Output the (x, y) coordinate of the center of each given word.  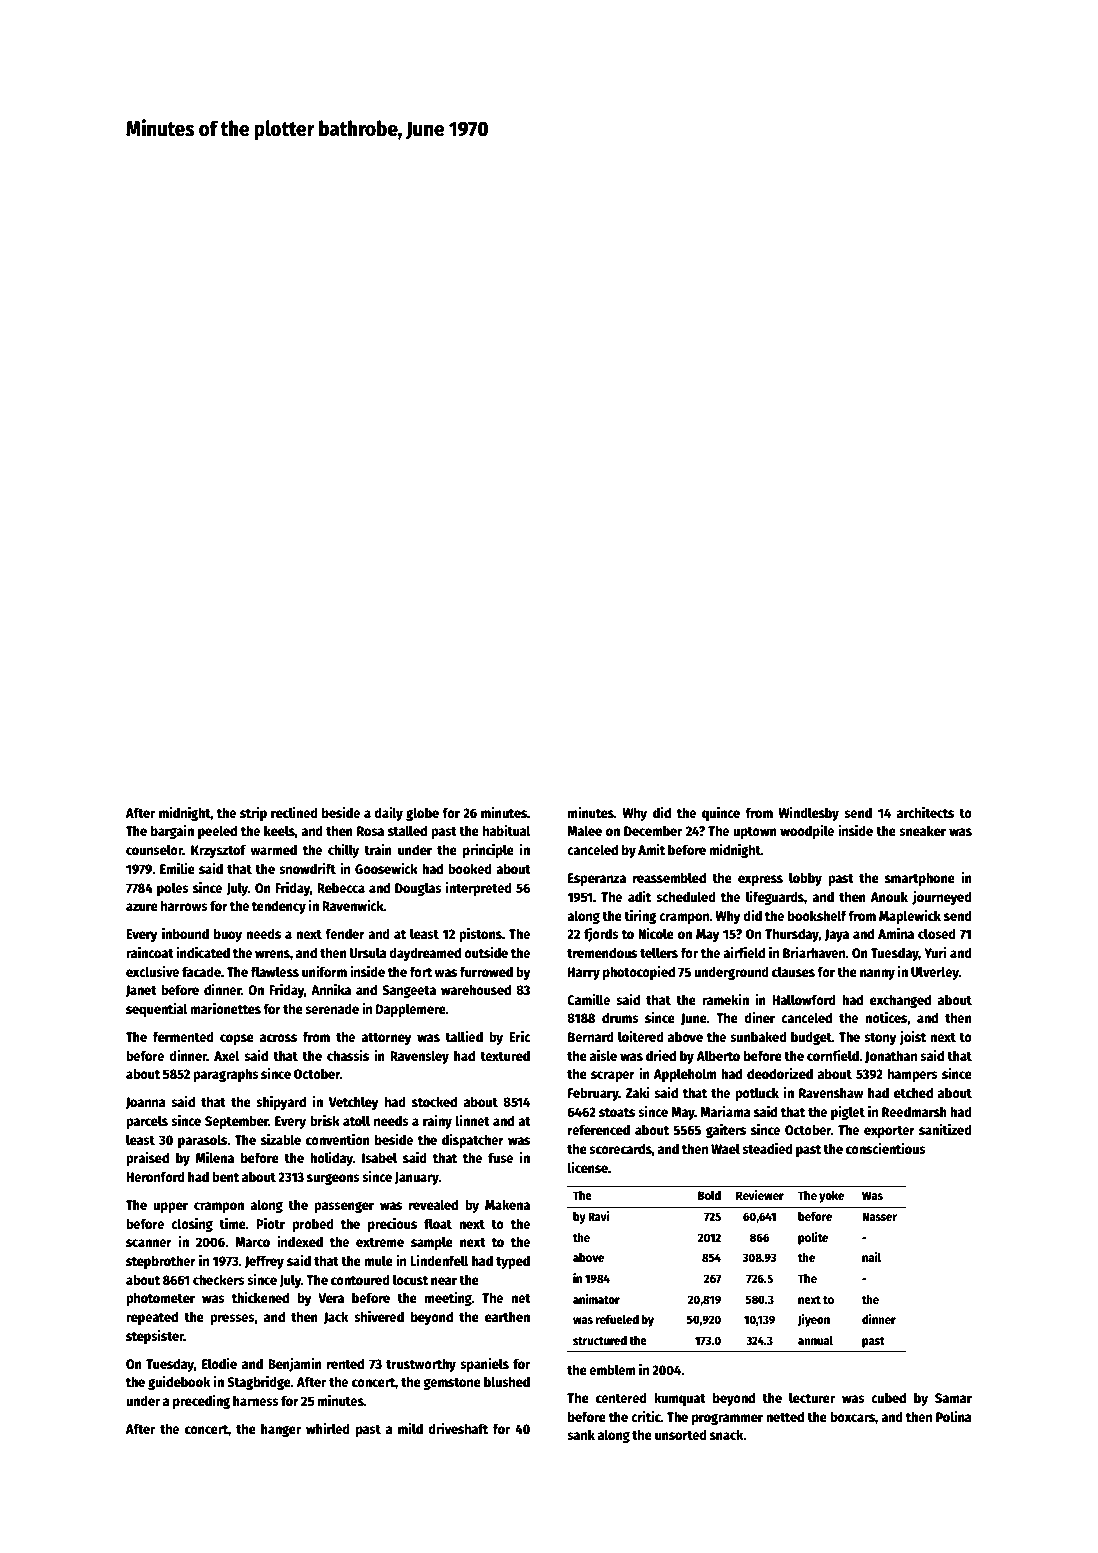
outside (486, 952)
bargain (172, 832)
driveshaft (458, 1428)
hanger (281, 1430)
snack (727, 1434)
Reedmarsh (914, 1111)
